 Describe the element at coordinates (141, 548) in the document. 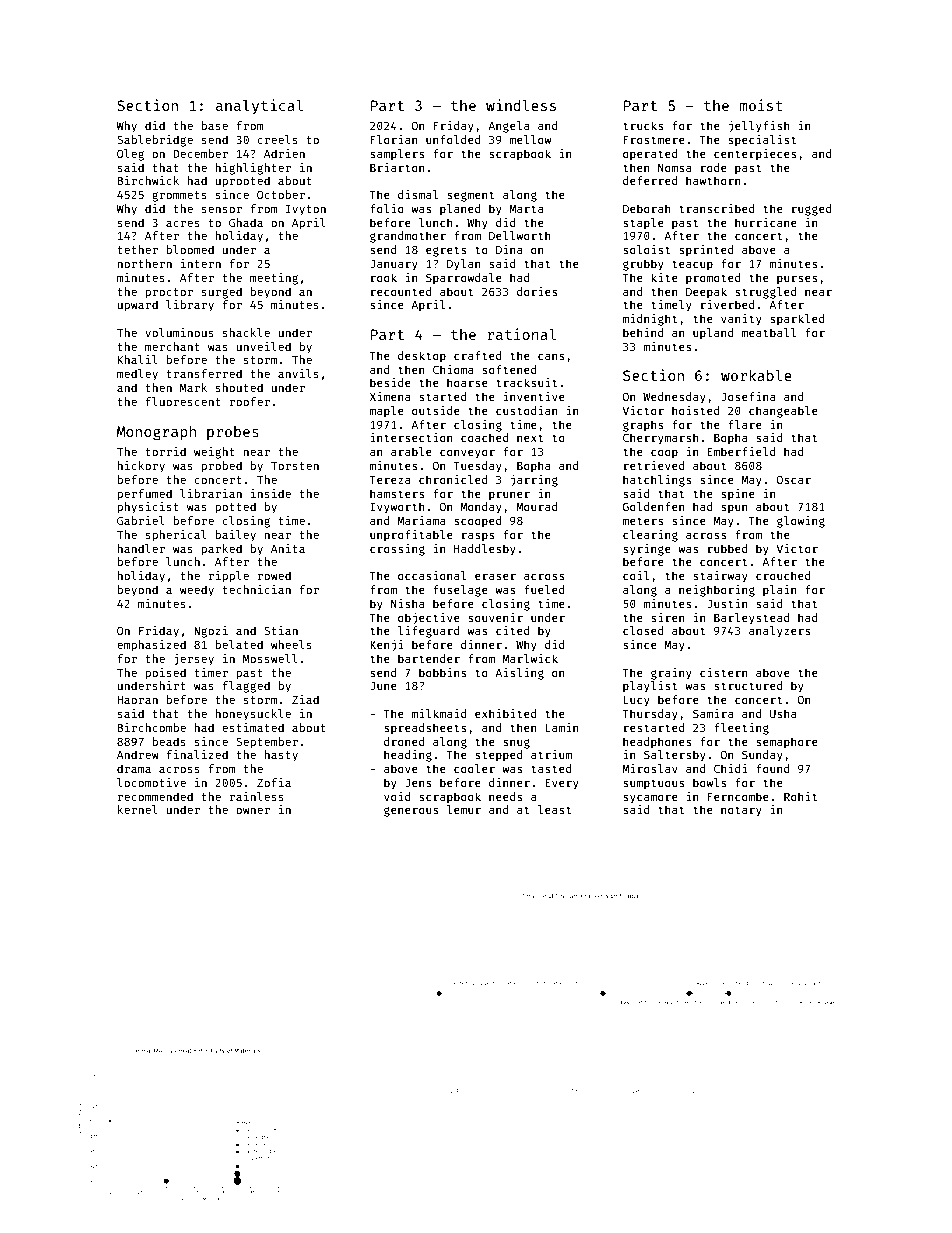

I see `handler` at that location.
